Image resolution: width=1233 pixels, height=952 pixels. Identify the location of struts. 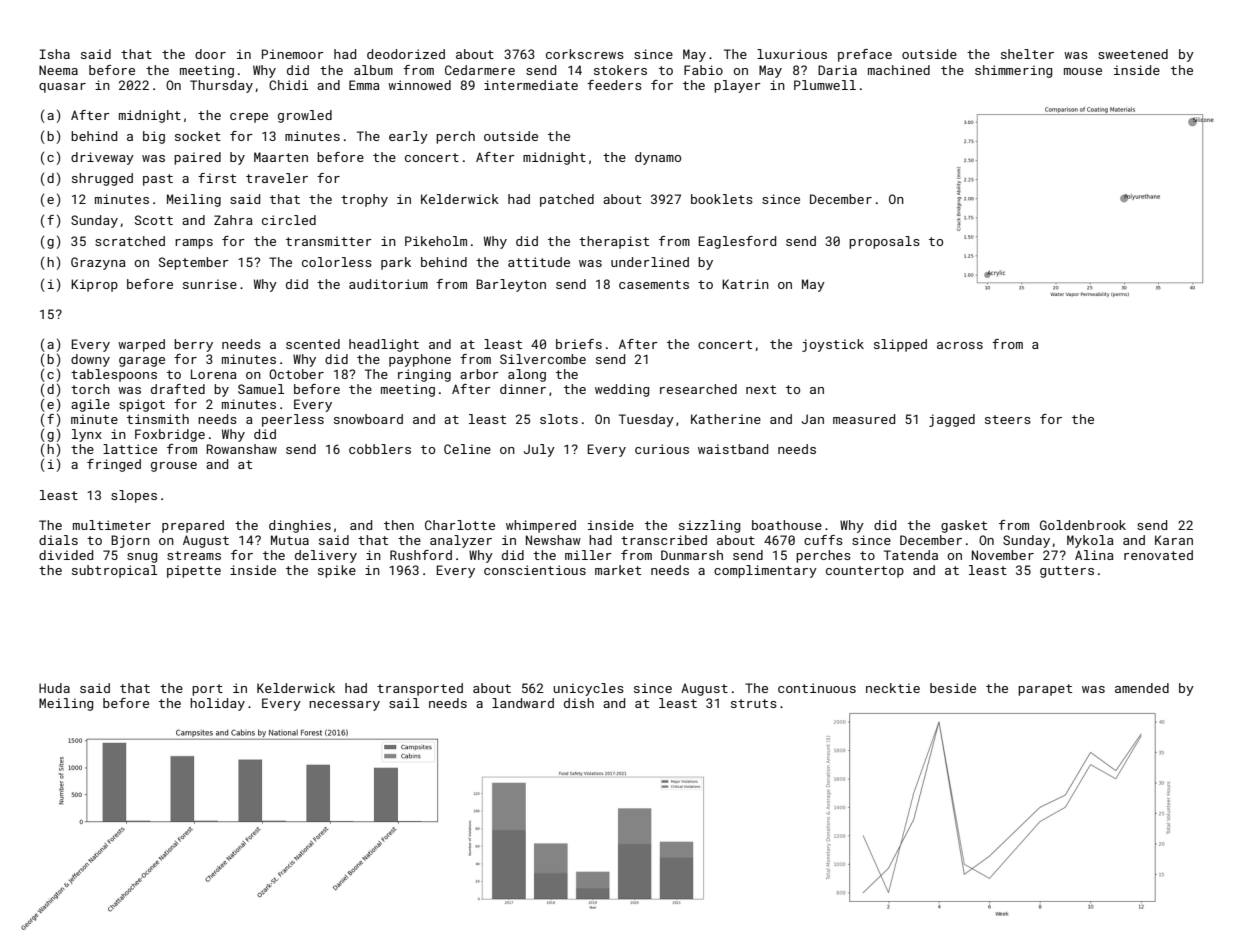
(754, 703).
